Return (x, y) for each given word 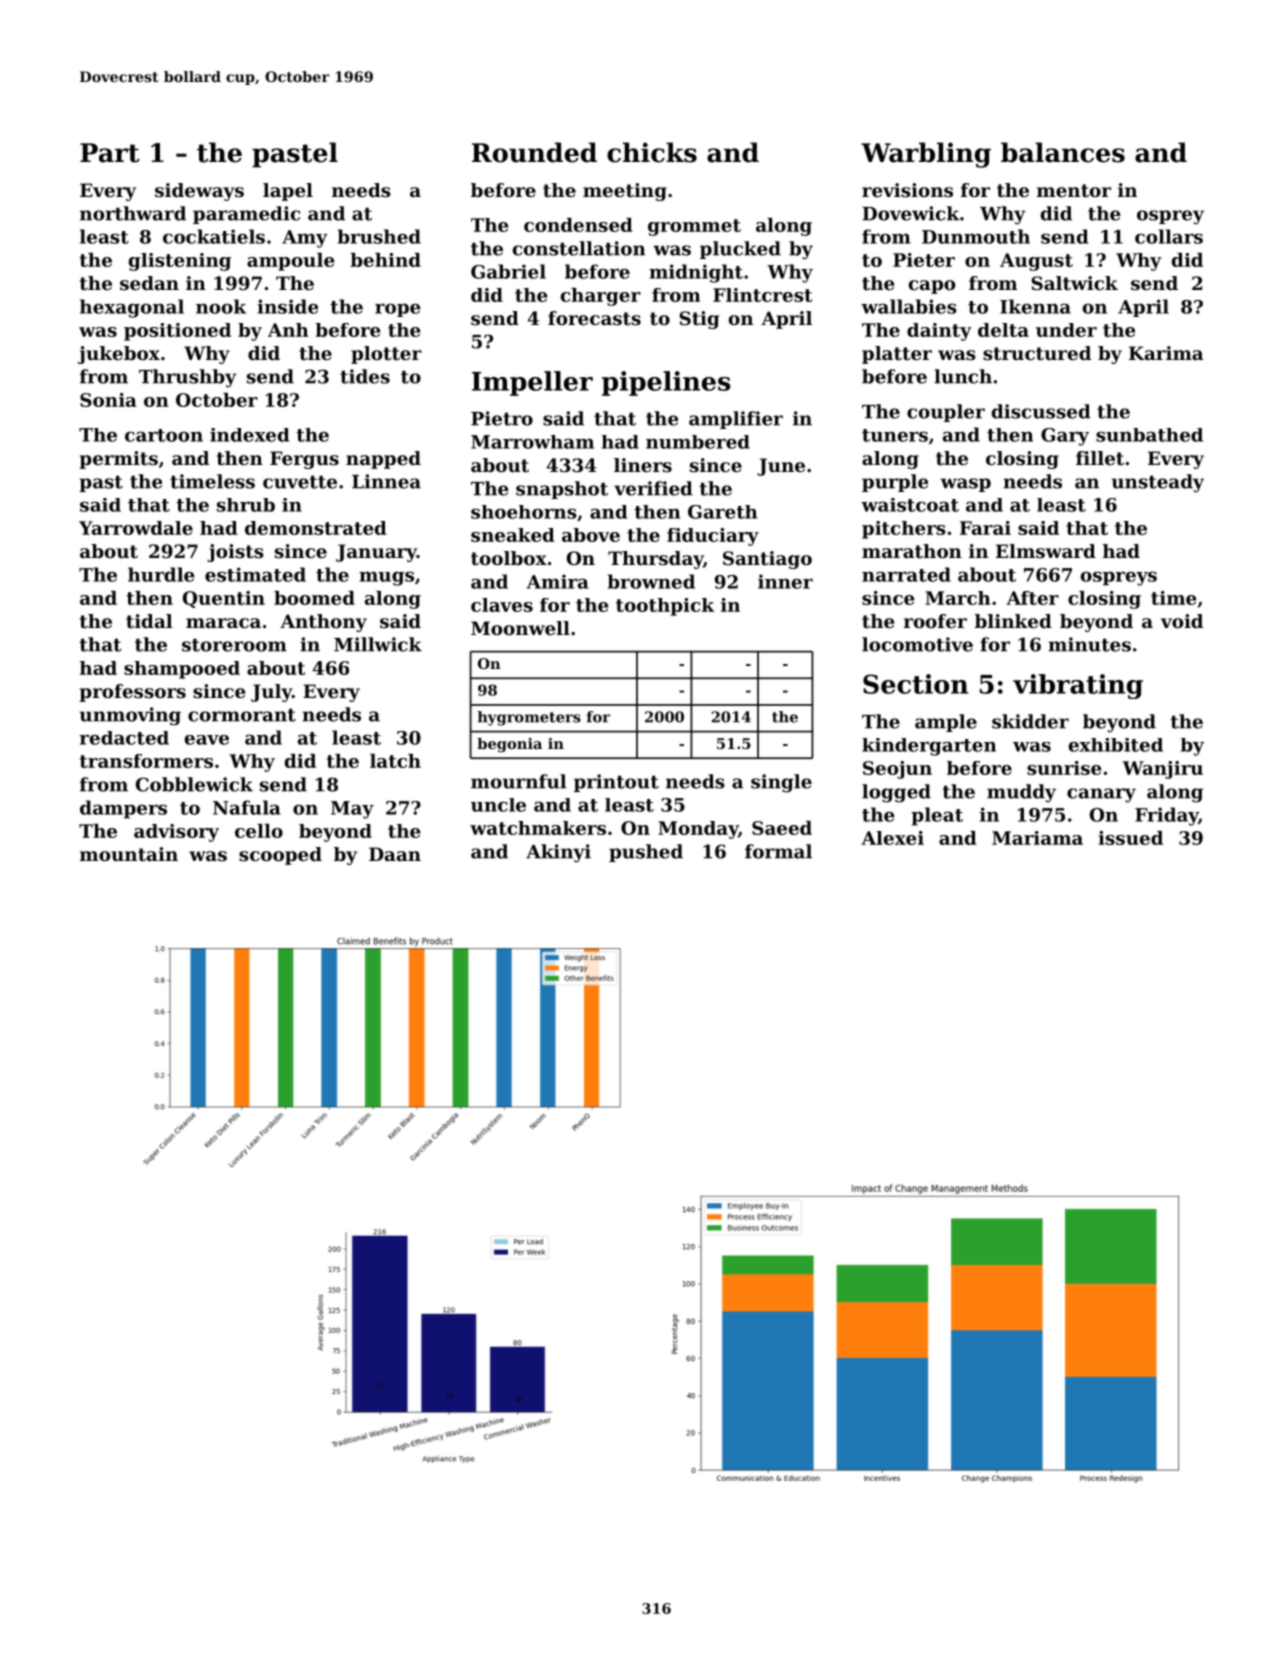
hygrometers (529, 718)
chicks (652, 152)
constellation (579, 248)
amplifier (736, 420)
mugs (386, 578)
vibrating (1078, 686)
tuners (895, 435)
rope (398, 310)
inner (785, 581)
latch (395, 761)
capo (932, 287)
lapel (288, 192)
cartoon (164, 435)
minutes (1089, 644)
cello (259, 831)
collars (1169, 236)
